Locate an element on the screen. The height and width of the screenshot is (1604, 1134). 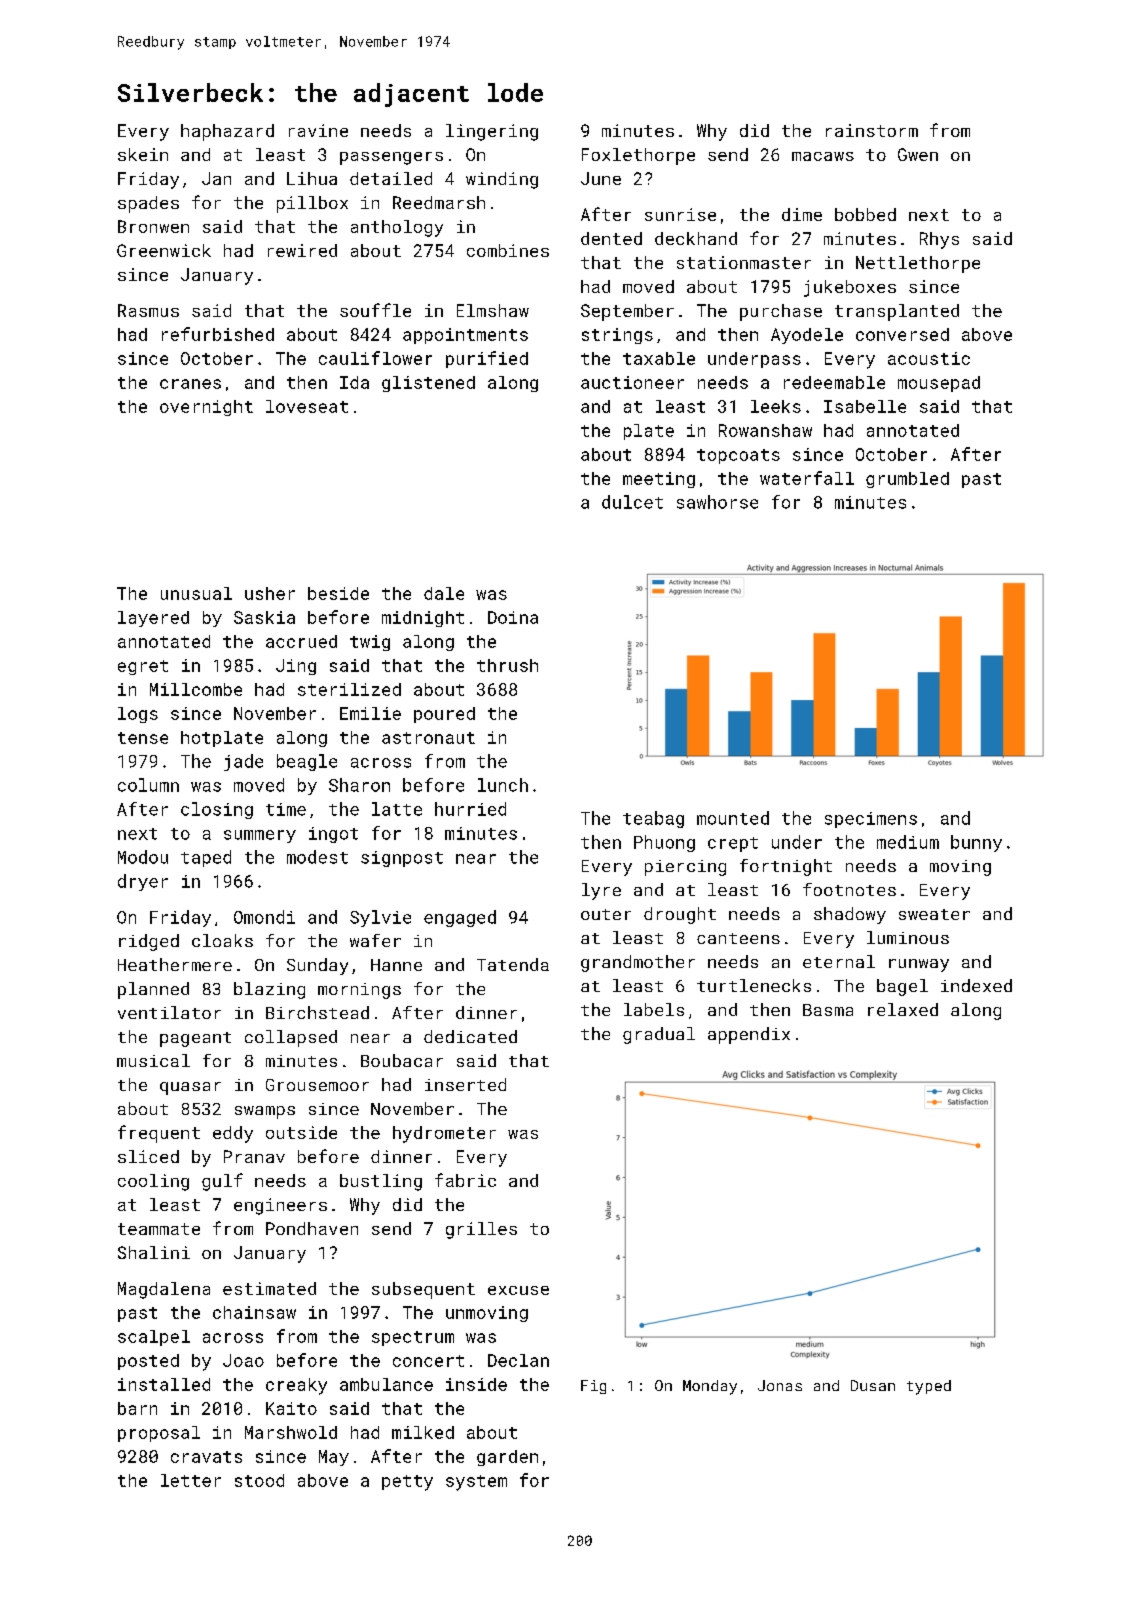
Jonas is located at coordinates (780, 1385).
